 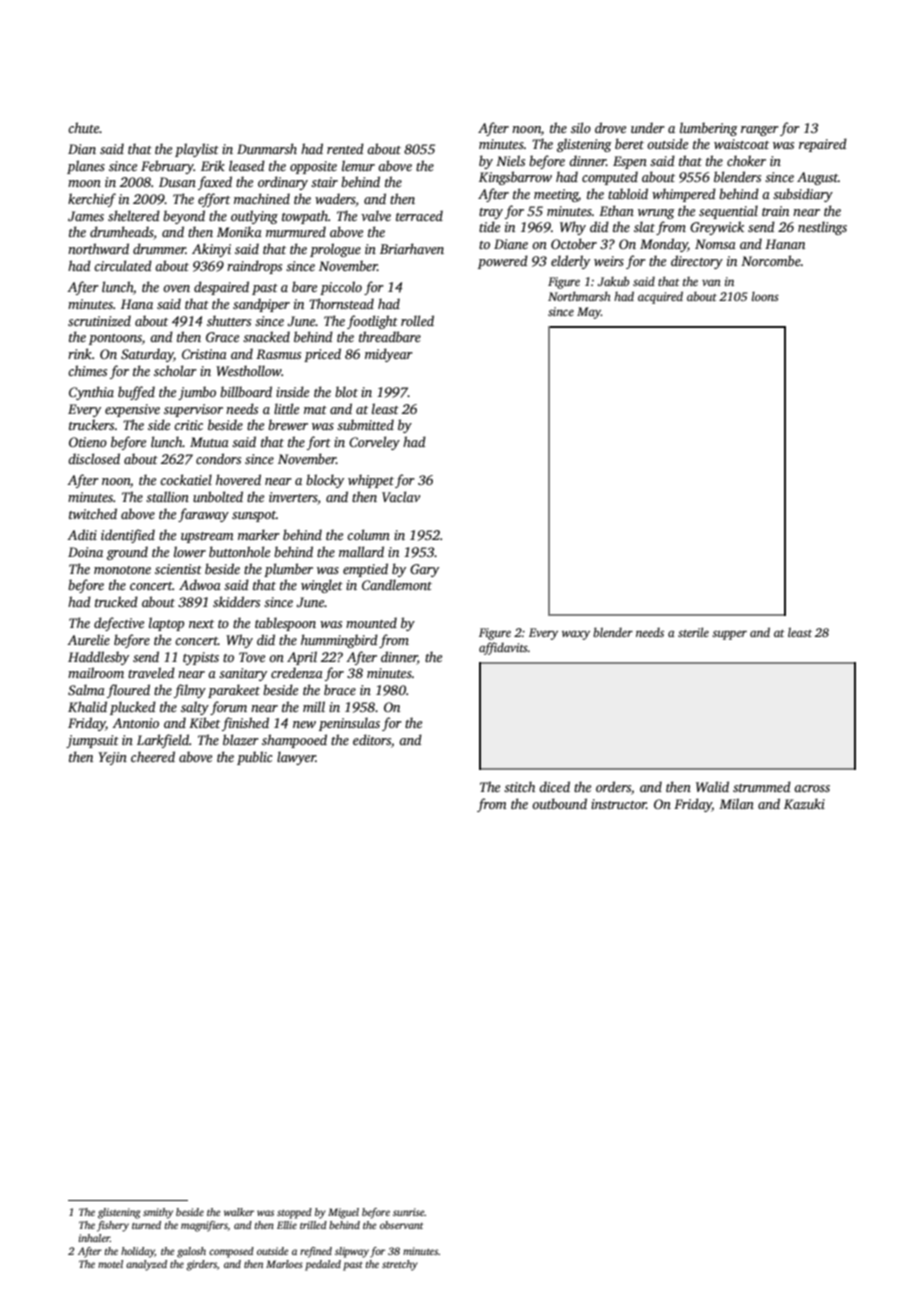 What do you see at coordinates (400, 1265) in the screenshot?
I see `stretchy` at bounding box center [400, 1265].
